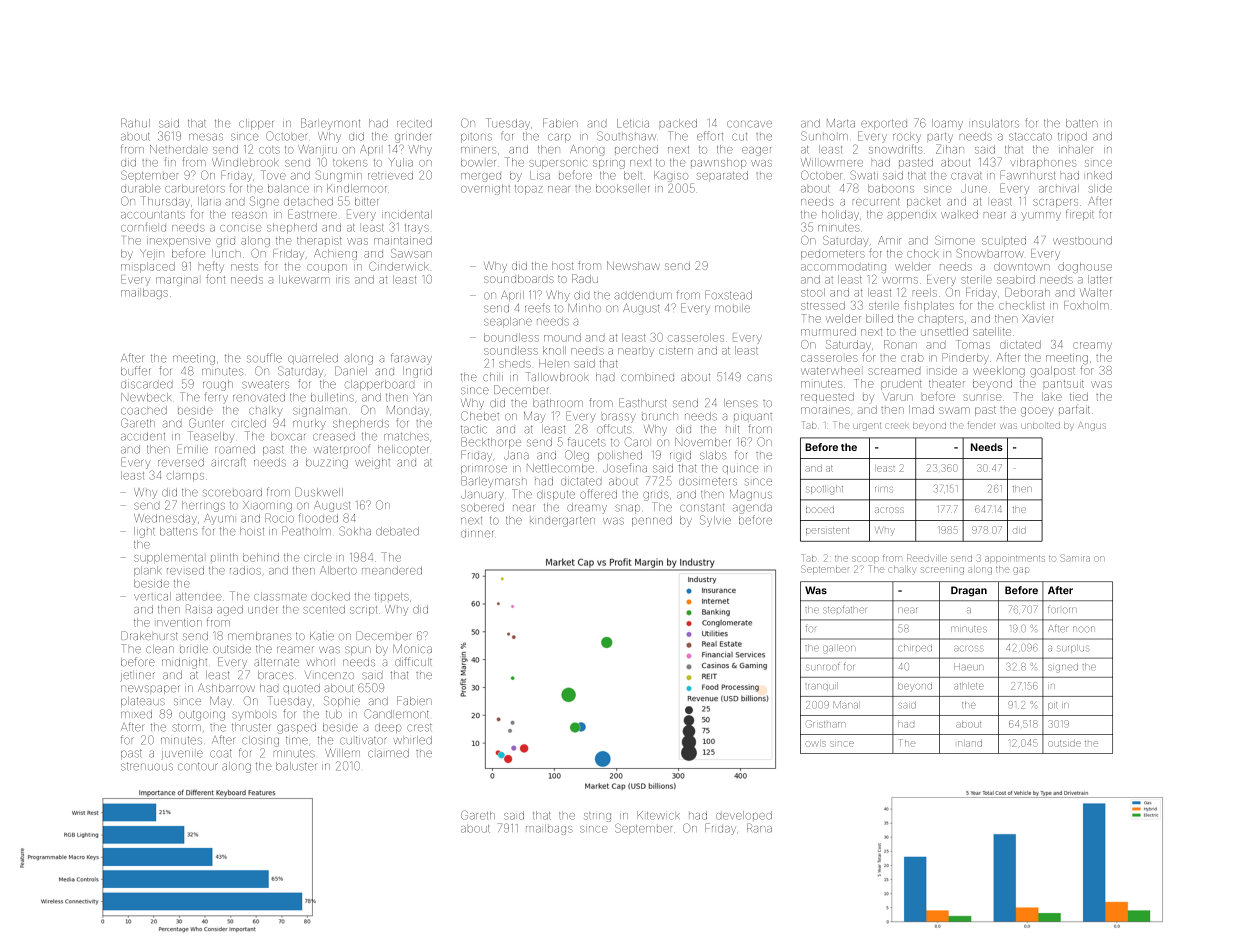  Describe the element at coordinates (968, 686) in the document. I see `athlete` at that location.
